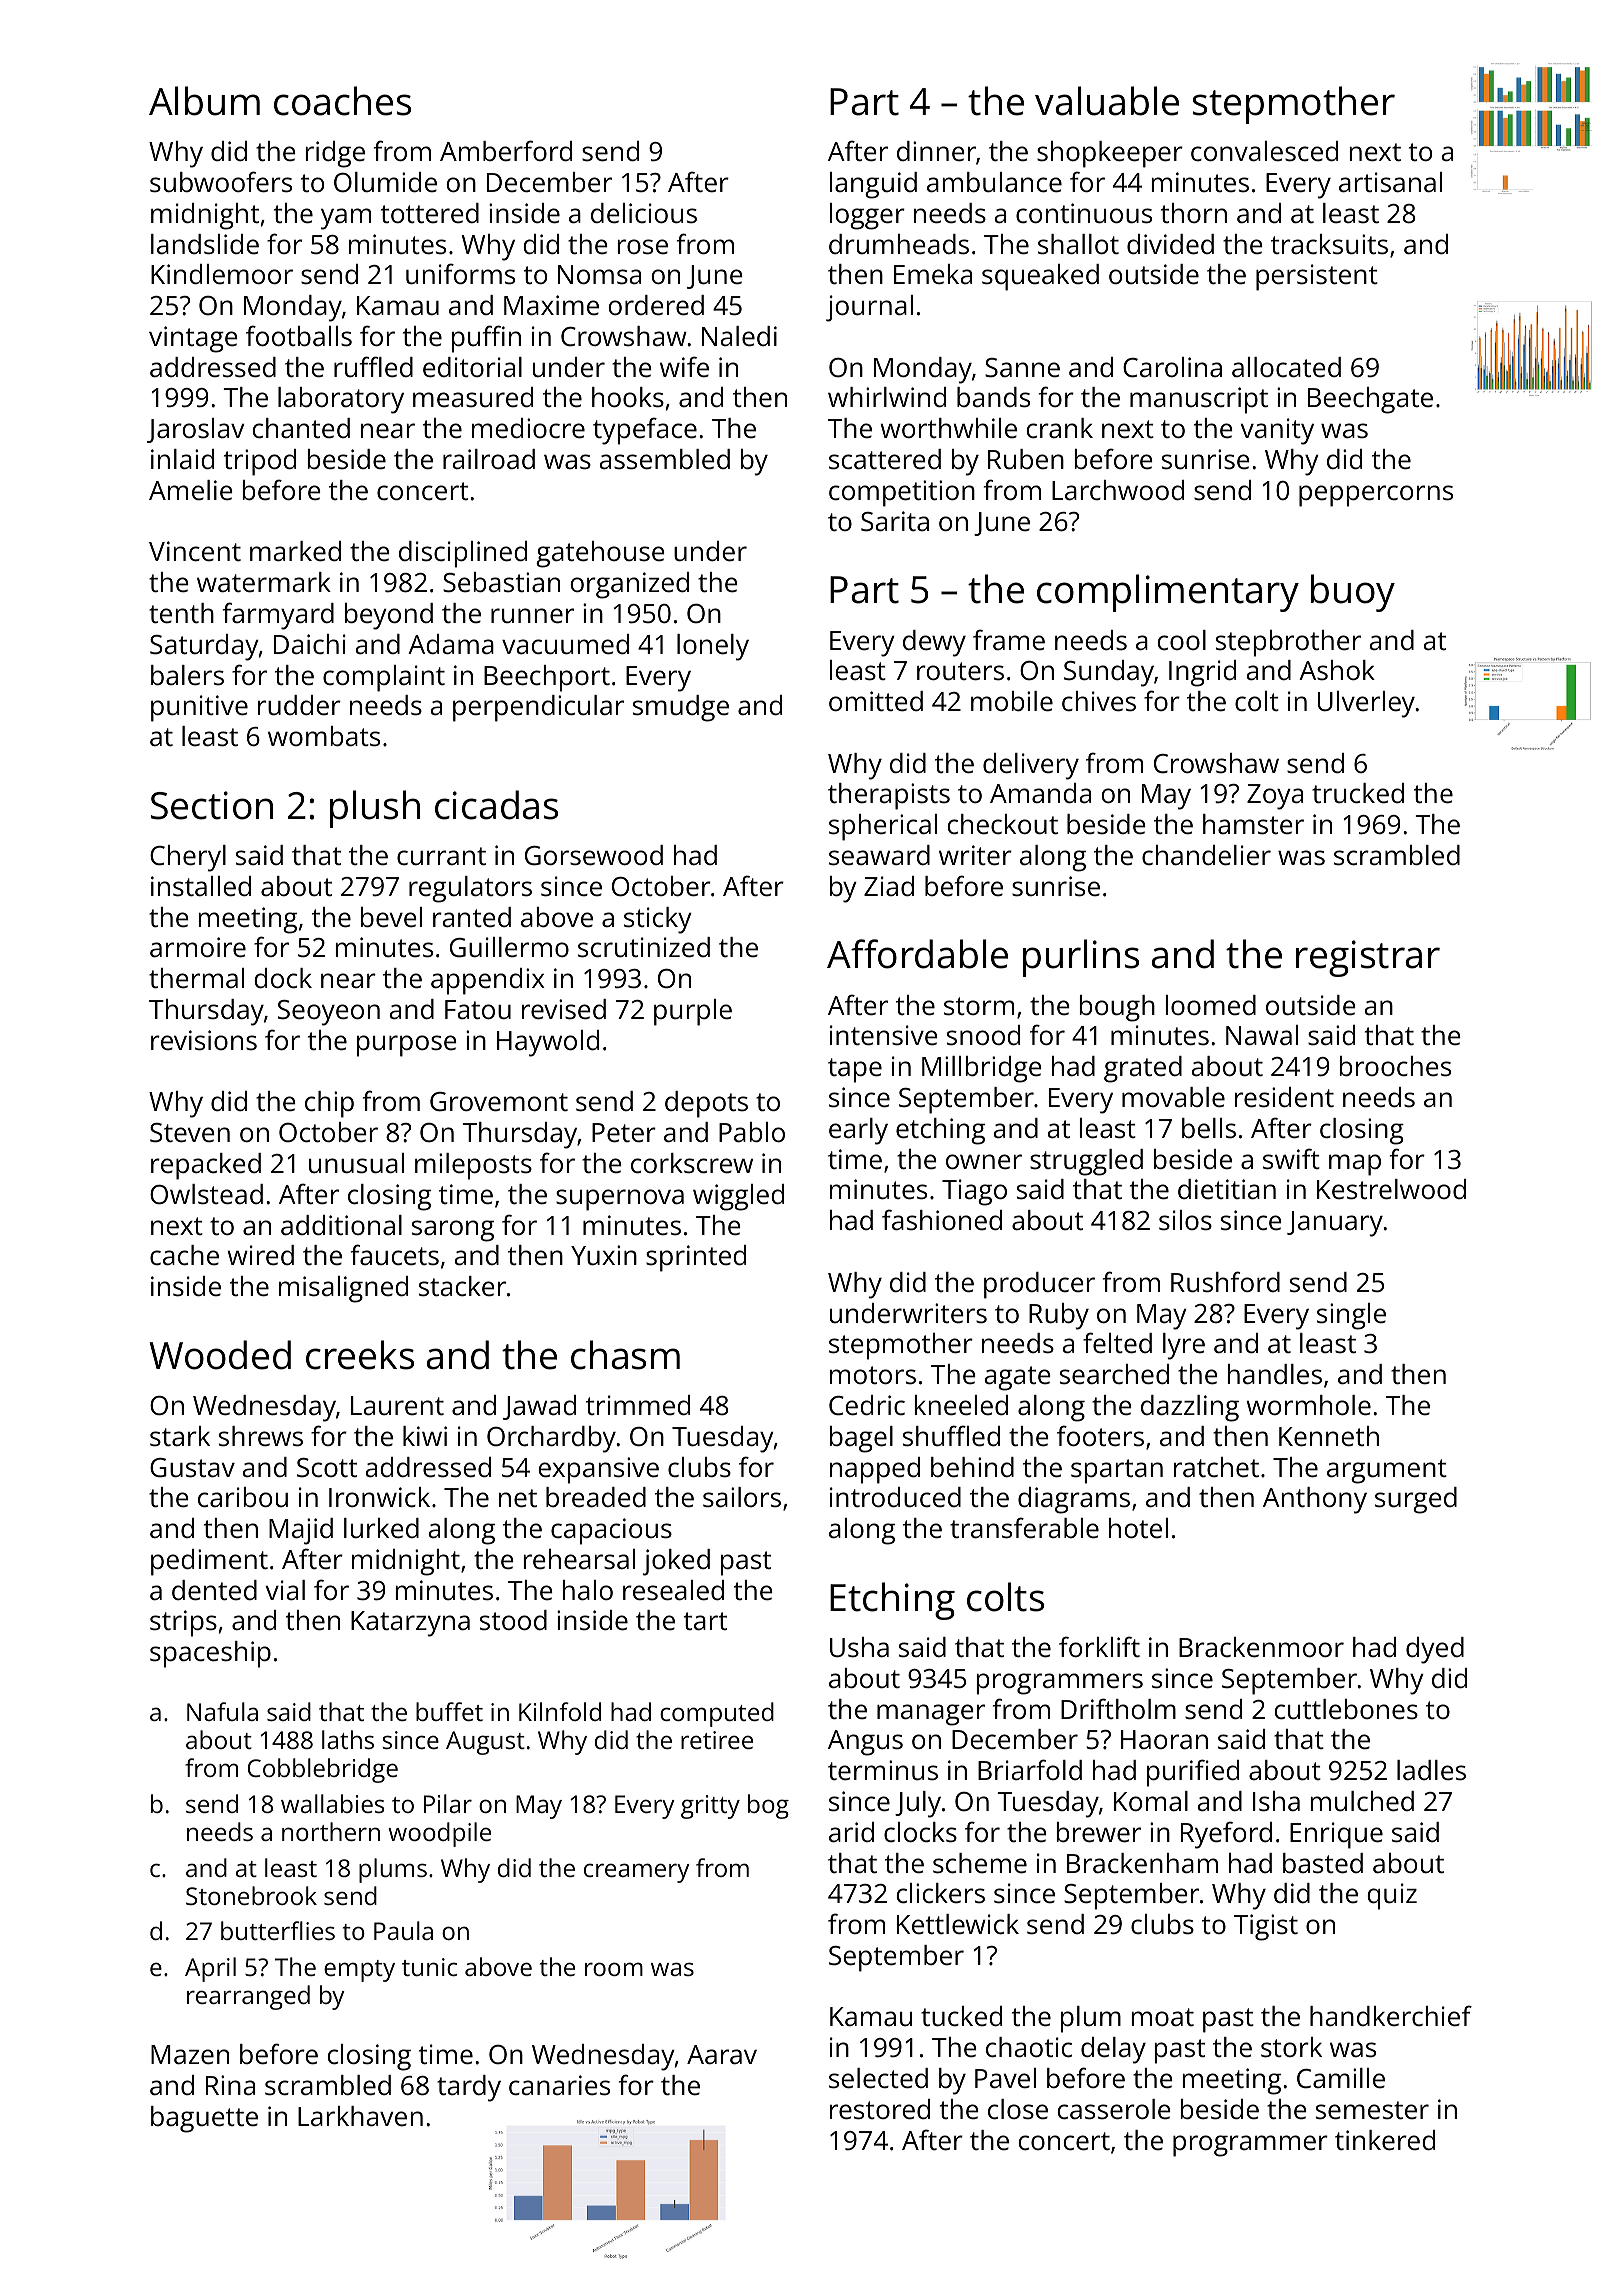 This screenshot has height=2292, width=1620. Describe the element at coordinates (1151, 1801) in the screenshot. I see `Komal` at that location.
